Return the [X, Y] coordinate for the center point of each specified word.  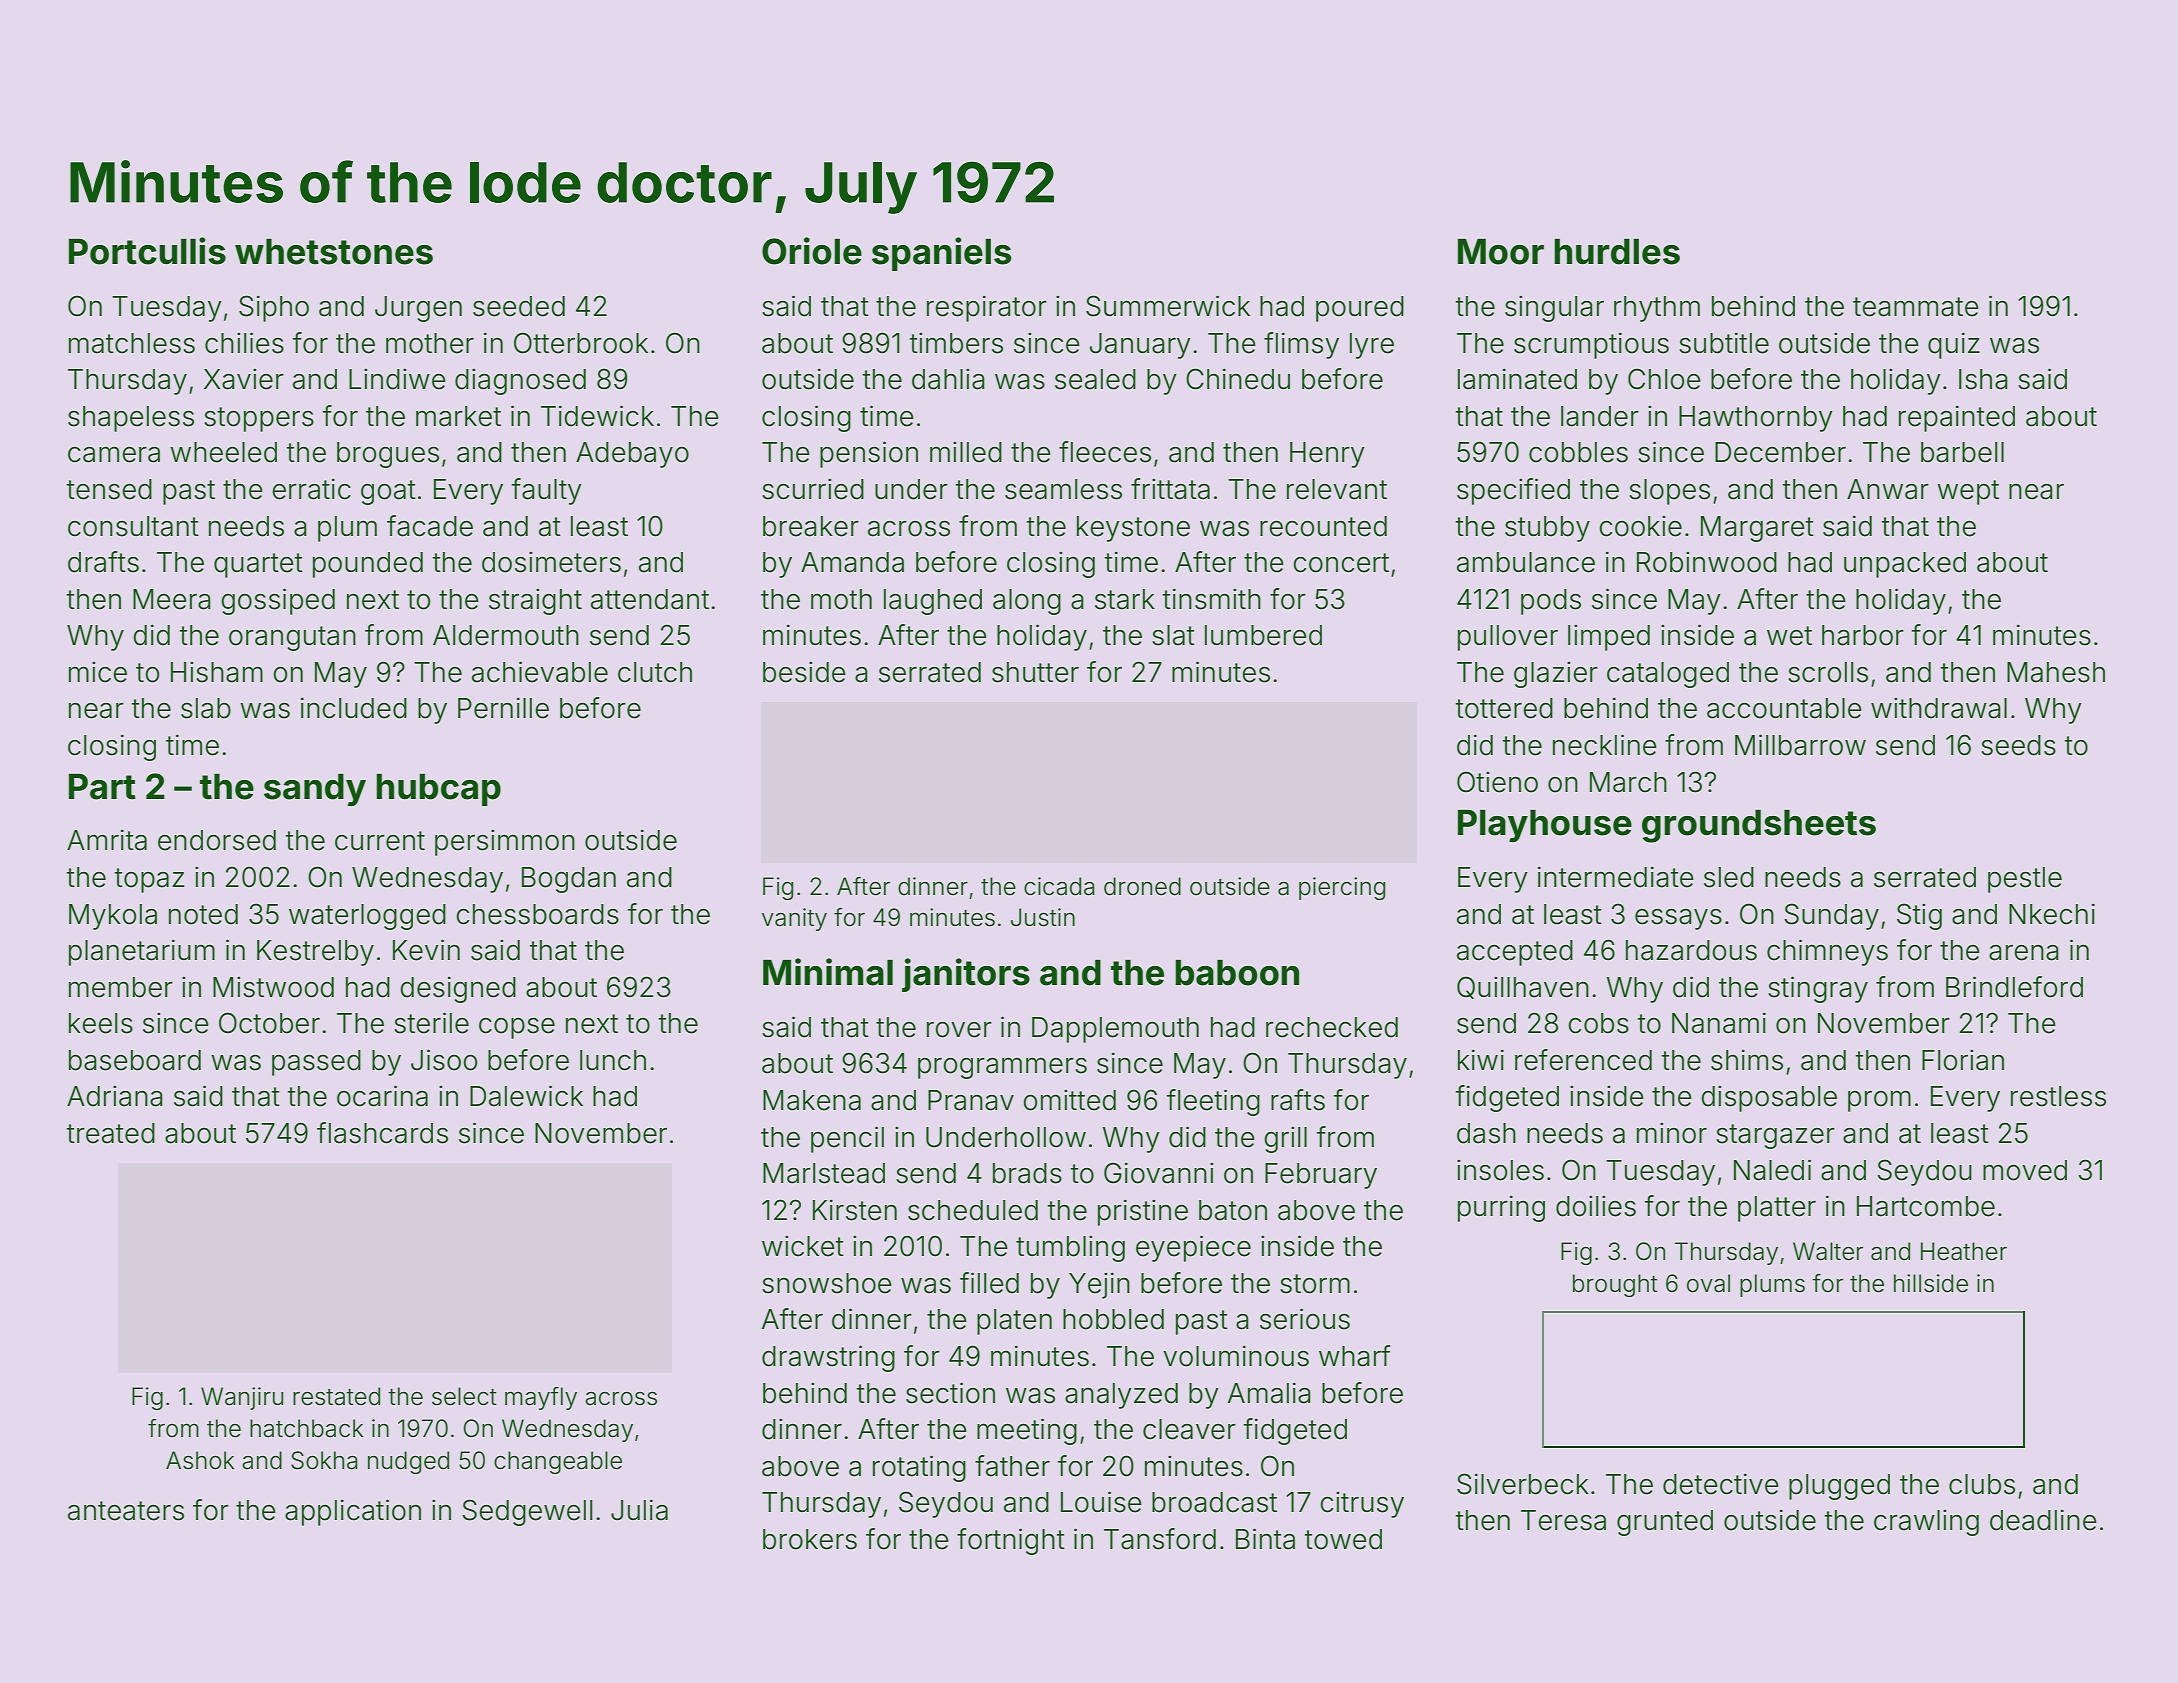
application [353, 1512]
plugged [1839, 1487]
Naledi [1772, 1170]
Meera [172, 599]
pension [869, 454]
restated [336, 1396]
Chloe [1664, 379]
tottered [1504, 708]
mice [98, 672]
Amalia [1269, 1393]
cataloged [1668, 675]
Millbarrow [1800, 745]
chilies [244, 343]
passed [316, 1063]
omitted [1070, 1100]
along [1027, 602]
